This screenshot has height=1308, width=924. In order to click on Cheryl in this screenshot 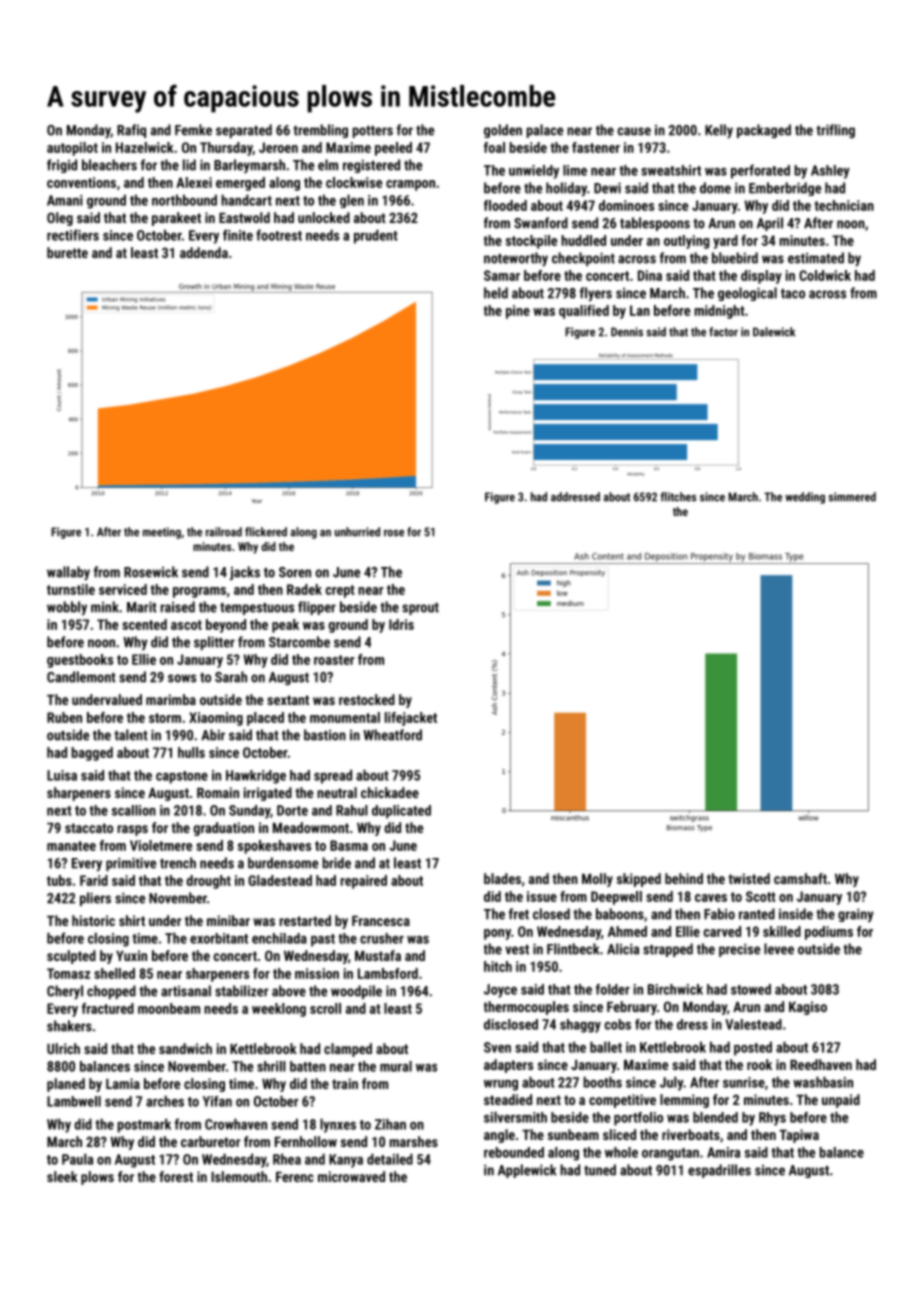, I will do `click(65, 992)`.
